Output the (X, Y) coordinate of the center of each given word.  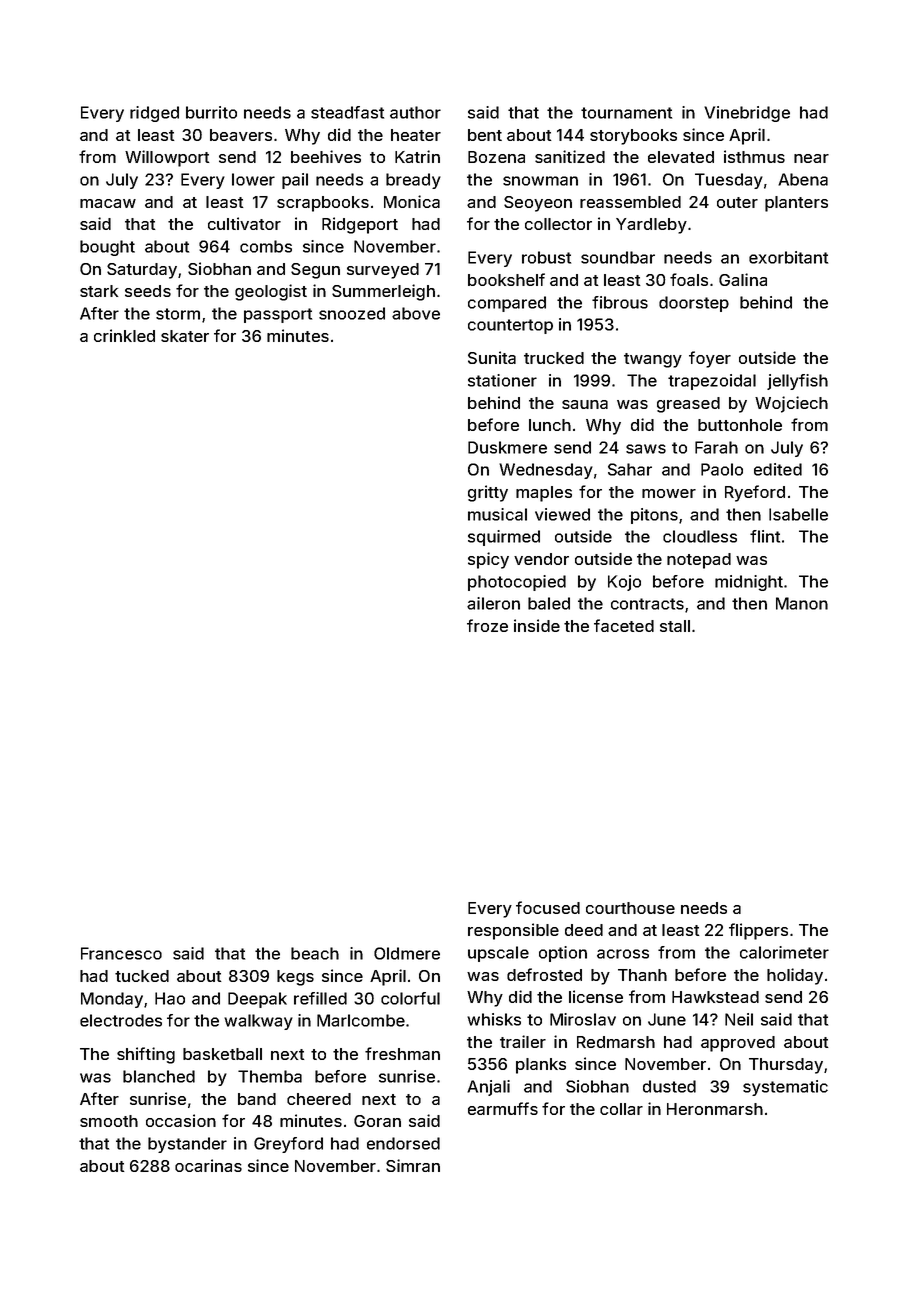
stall (675, 626)
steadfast (347, 112)
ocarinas (208, 1165)
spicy (488, 560)
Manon (802, 603)
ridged (154, 114)
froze (487, 625)
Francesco (121, 953)
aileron (493, 603)
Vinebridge (747, 114)
